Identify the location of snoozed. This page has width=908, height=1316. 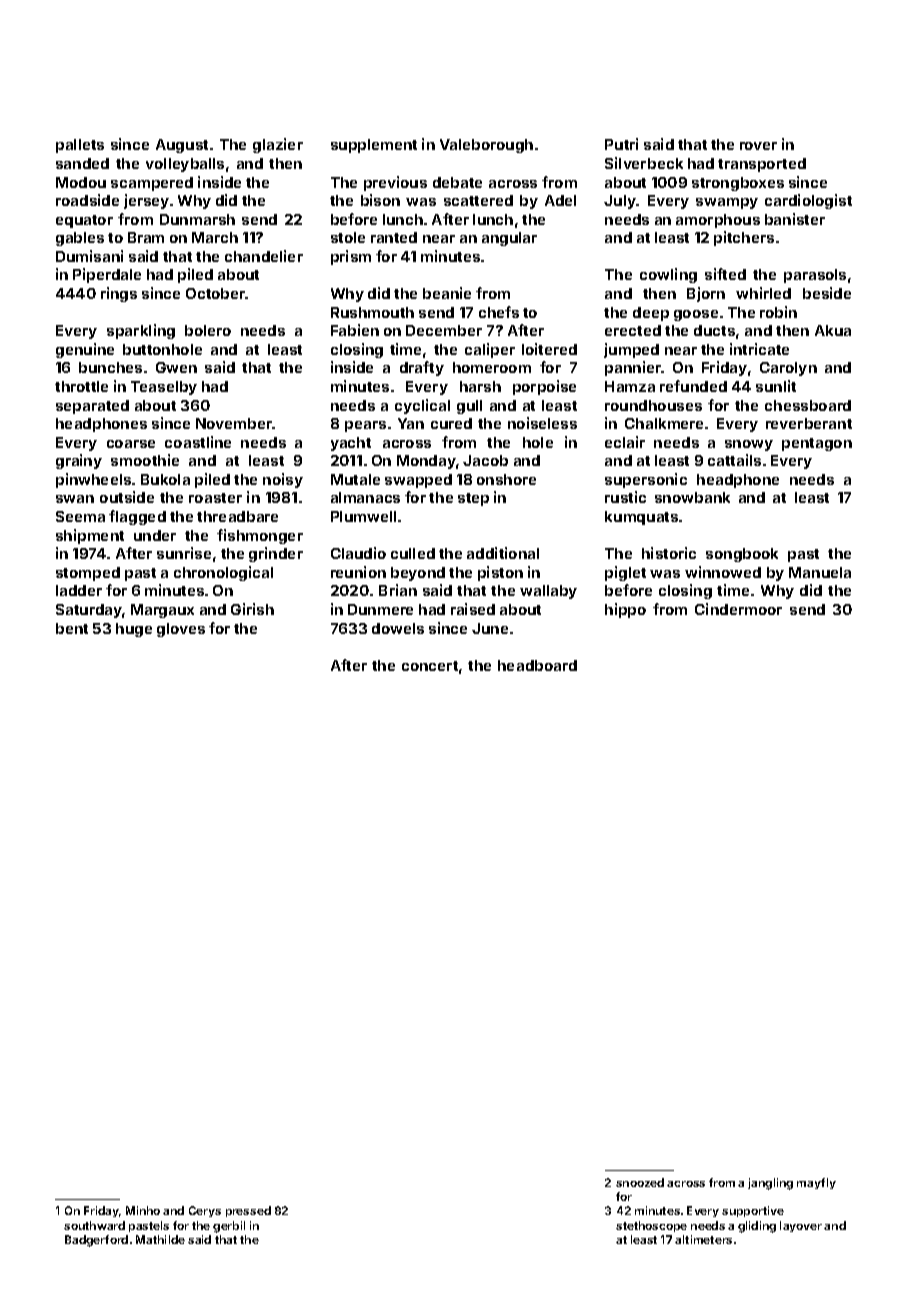
(640, 1182).
